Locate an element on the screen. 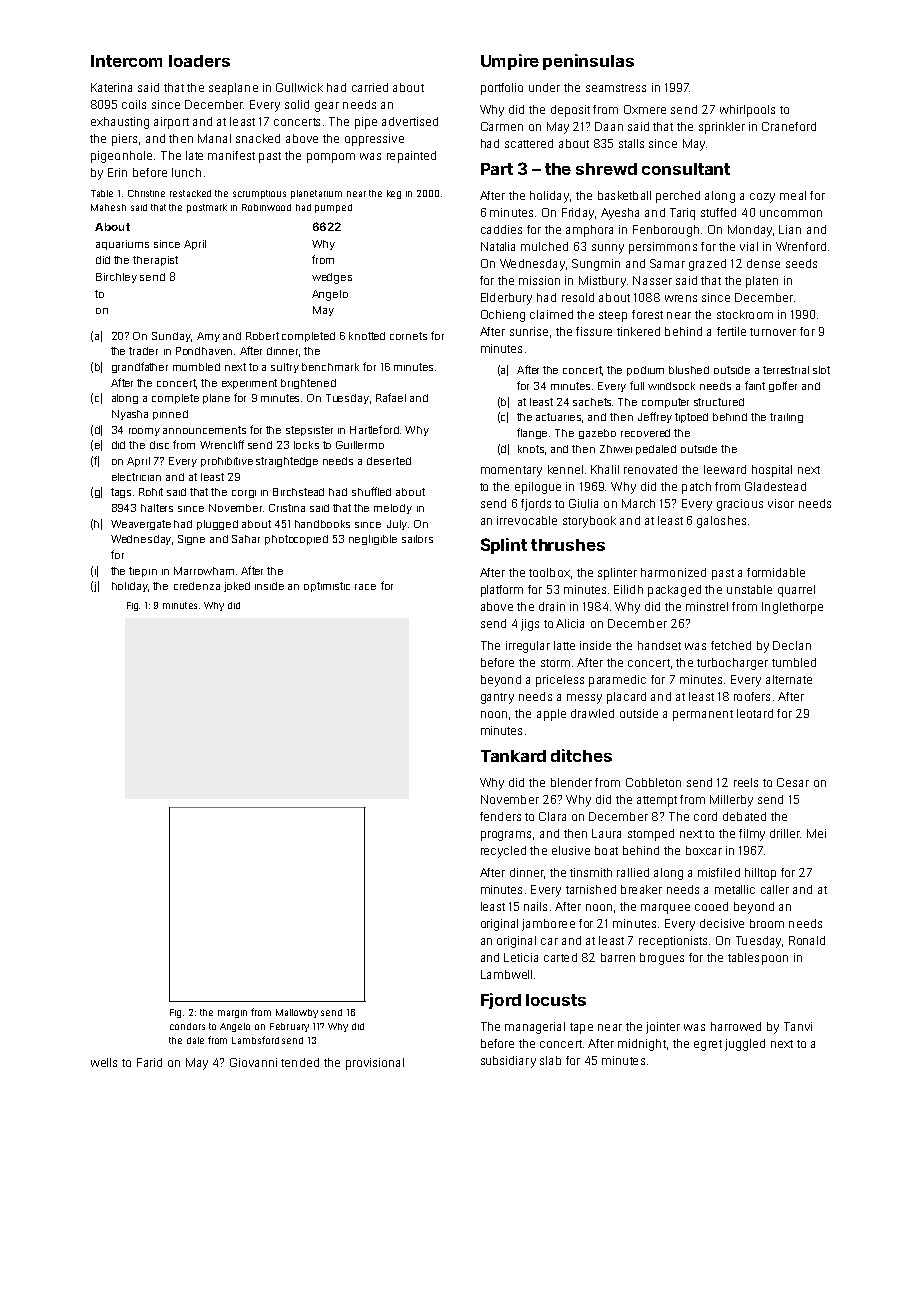  Farid is located at coordinates (149, 1062).
